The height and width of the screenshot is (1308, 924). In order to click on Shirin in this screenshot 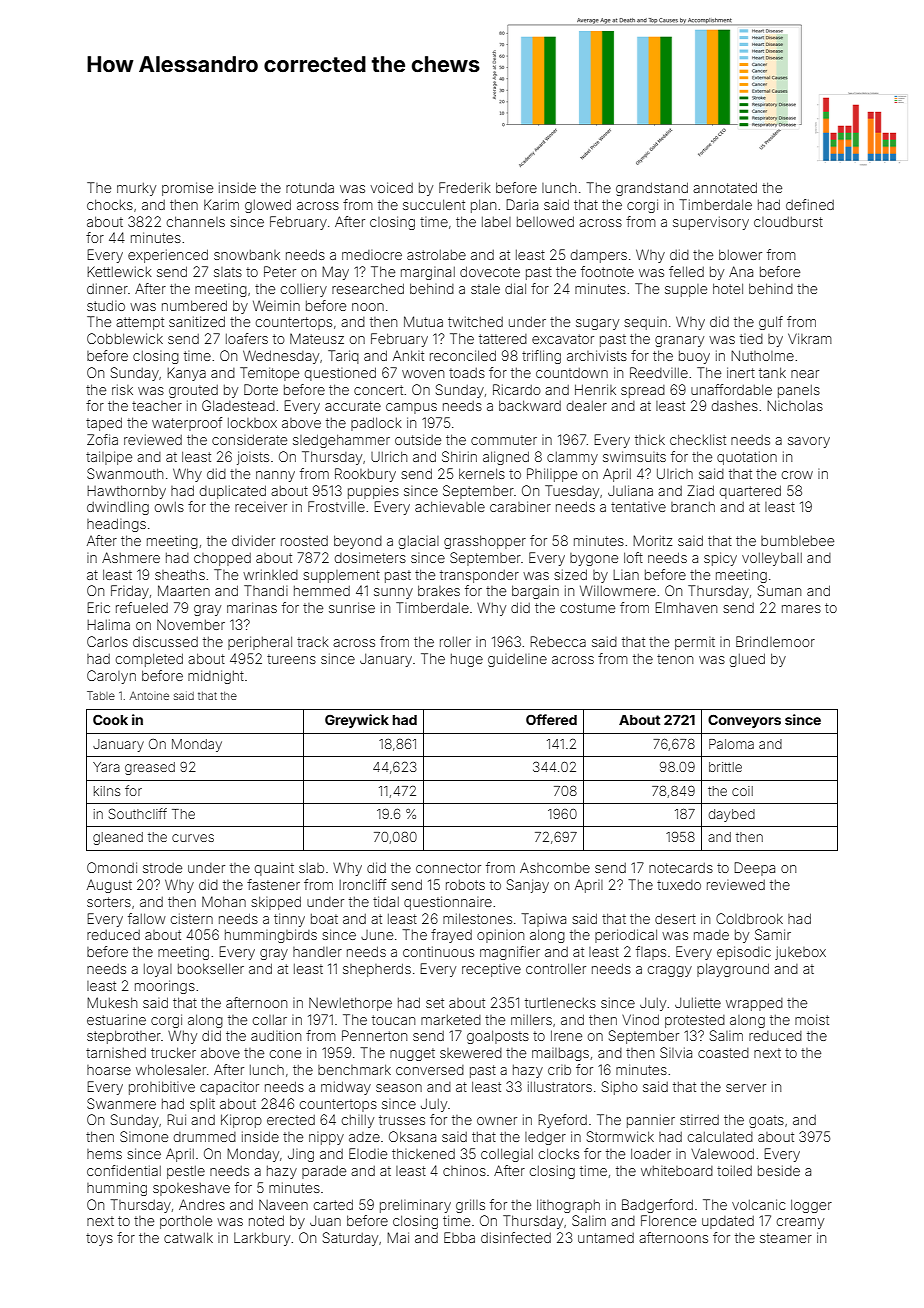, I will do `click(459, 456)`.
